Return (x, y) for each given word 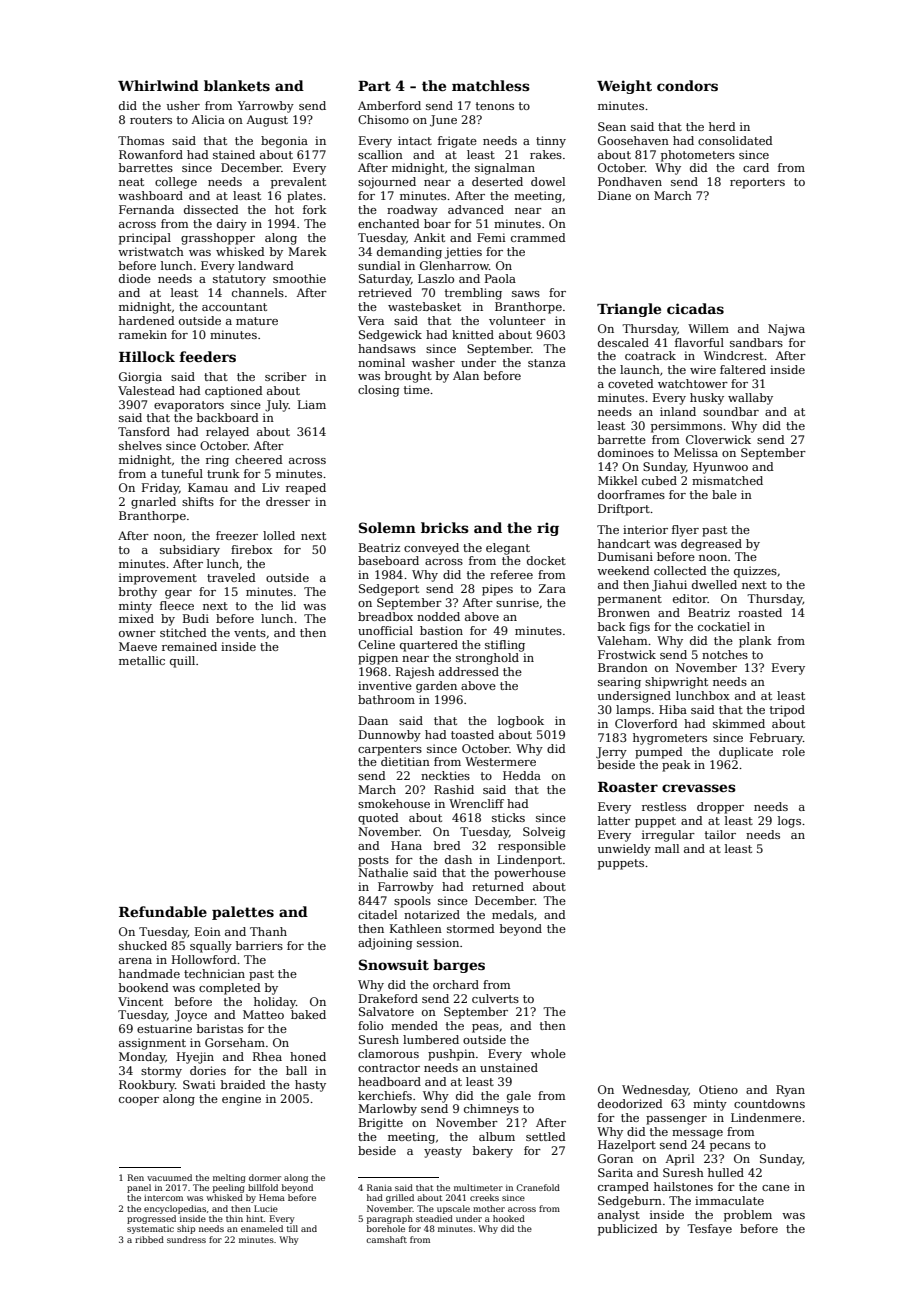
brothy (138, 593)
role (793, 751)
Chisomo (383, 119)
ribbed (149, 1239)
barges (459, 966)
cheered (259, 459)
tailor (720, 834)
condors (687, 85)
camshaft (386, 1239)
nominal (381, 362)
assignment (152, 1044)
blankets (237, 85)
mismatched (727, 480)
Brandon (623, 667)
